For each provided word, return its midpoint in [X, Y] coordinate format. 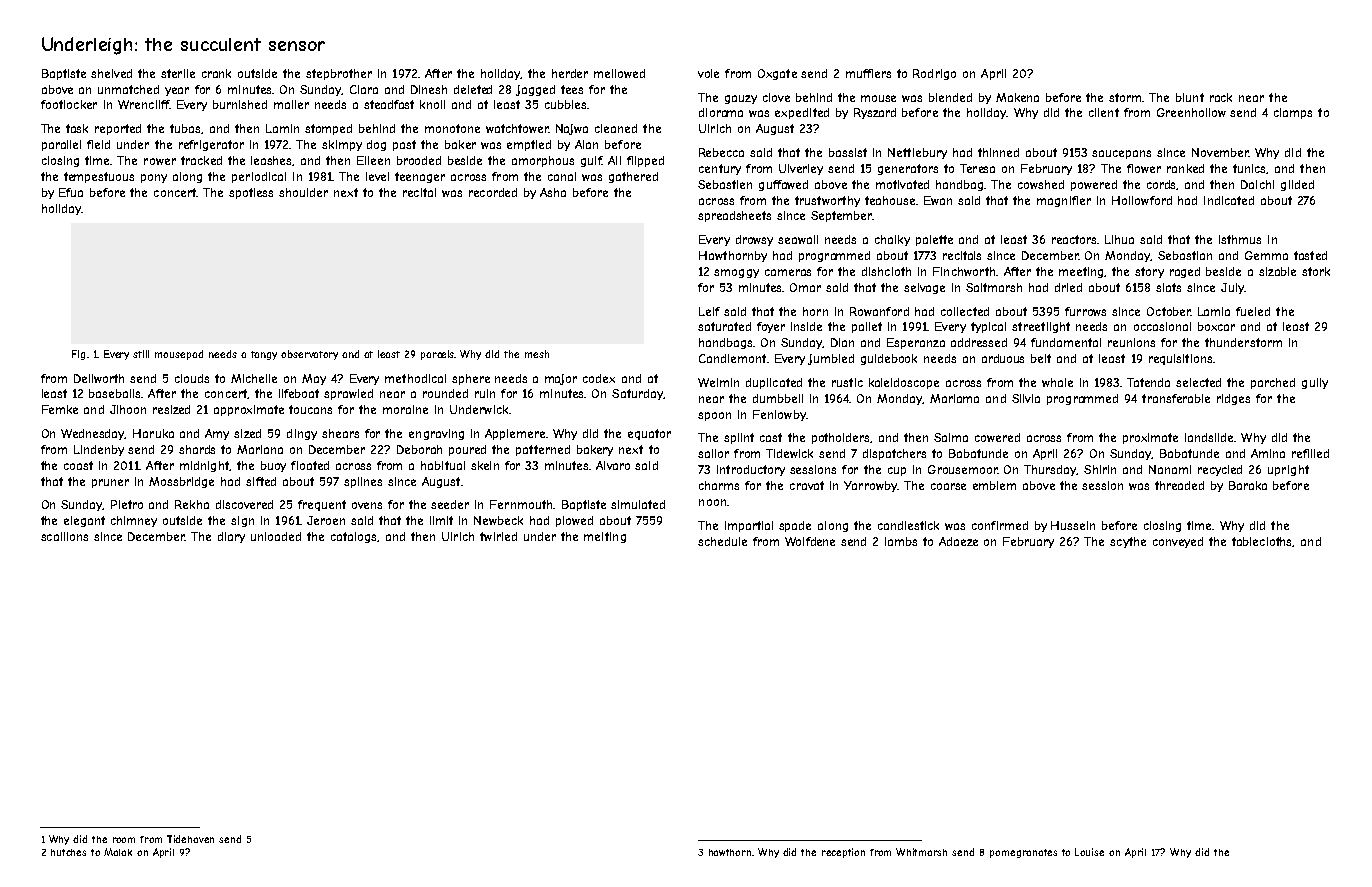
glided [1297, 185]
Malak [118, 852]
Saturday [637, 394]
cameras [788, 272]
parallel [61, 145]
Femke [60, 409]
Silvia [1026, 398]
